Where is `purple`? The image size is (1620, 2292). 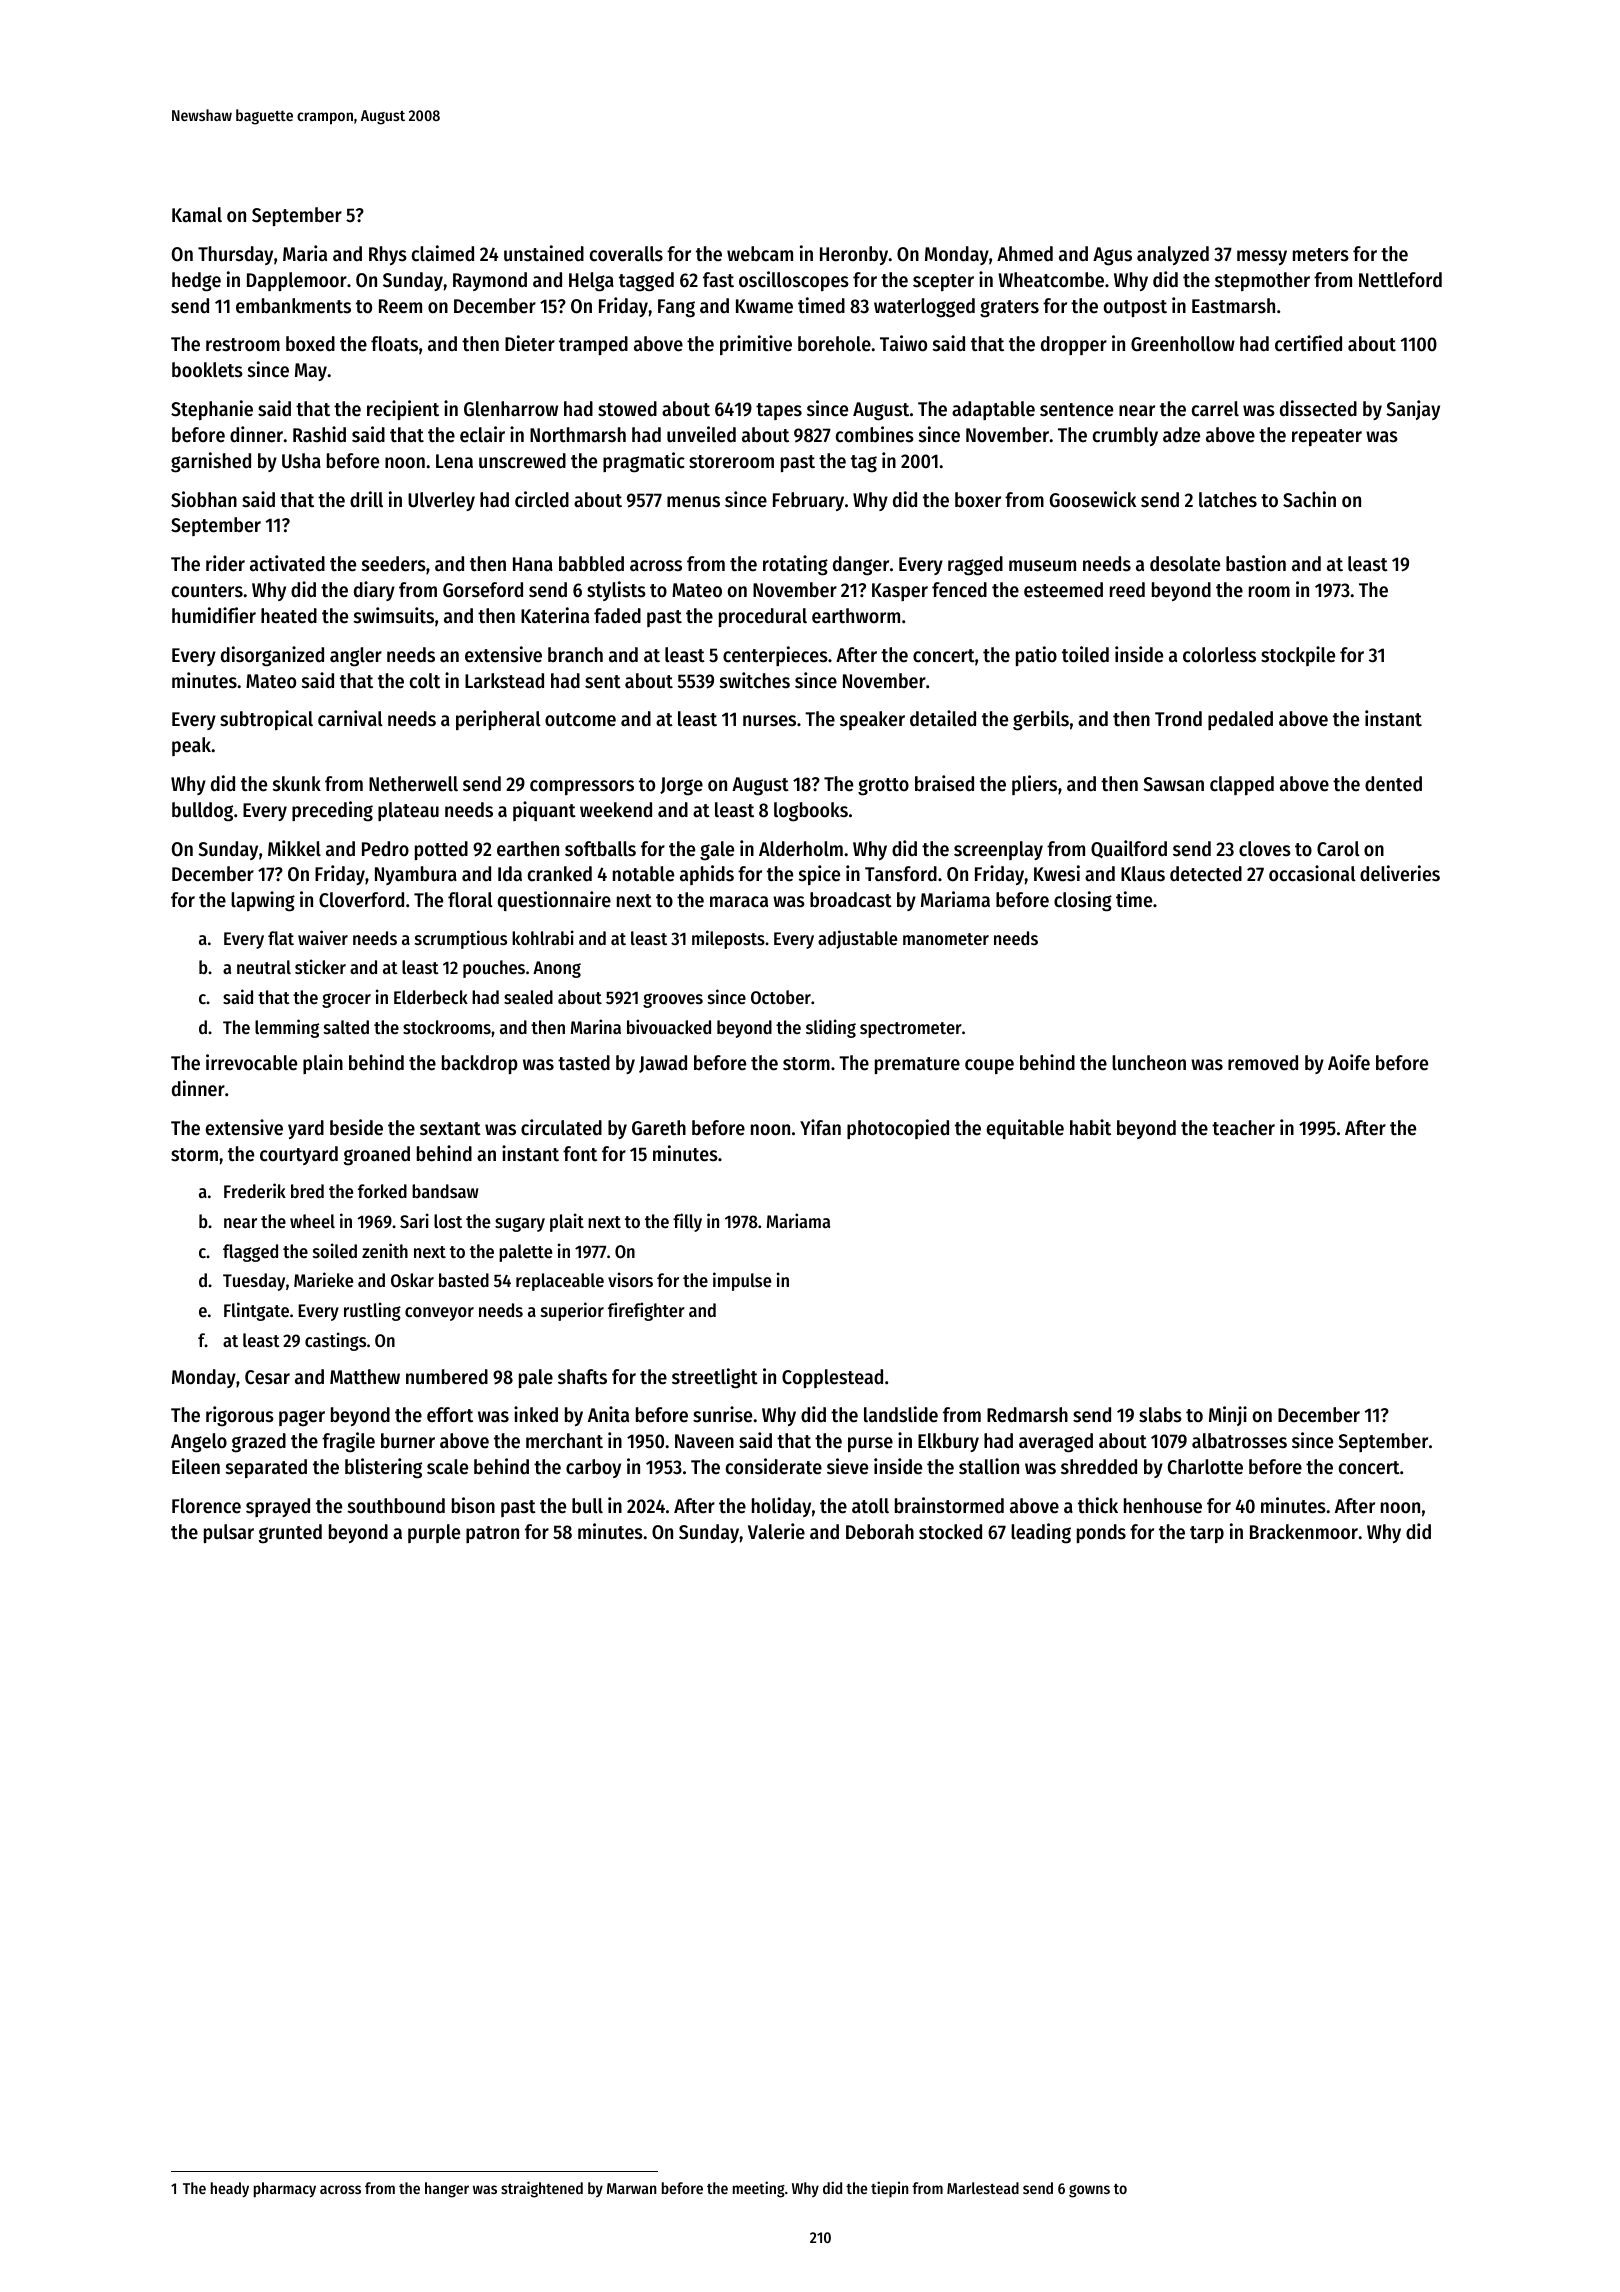 purple is located at coordinates (434, 1533).
